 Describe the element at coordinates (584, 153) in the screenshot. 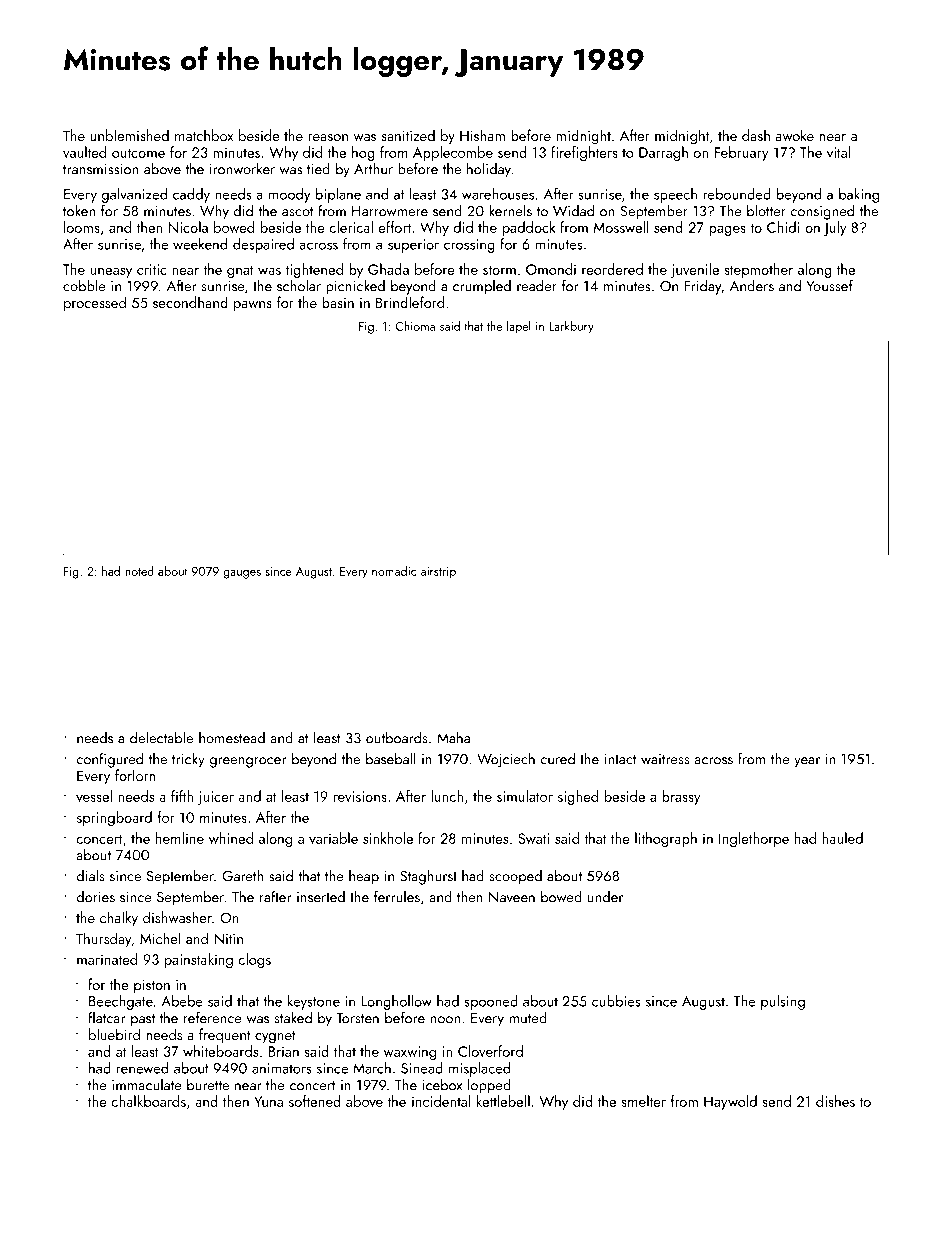

I see `firefighters` at that location.
